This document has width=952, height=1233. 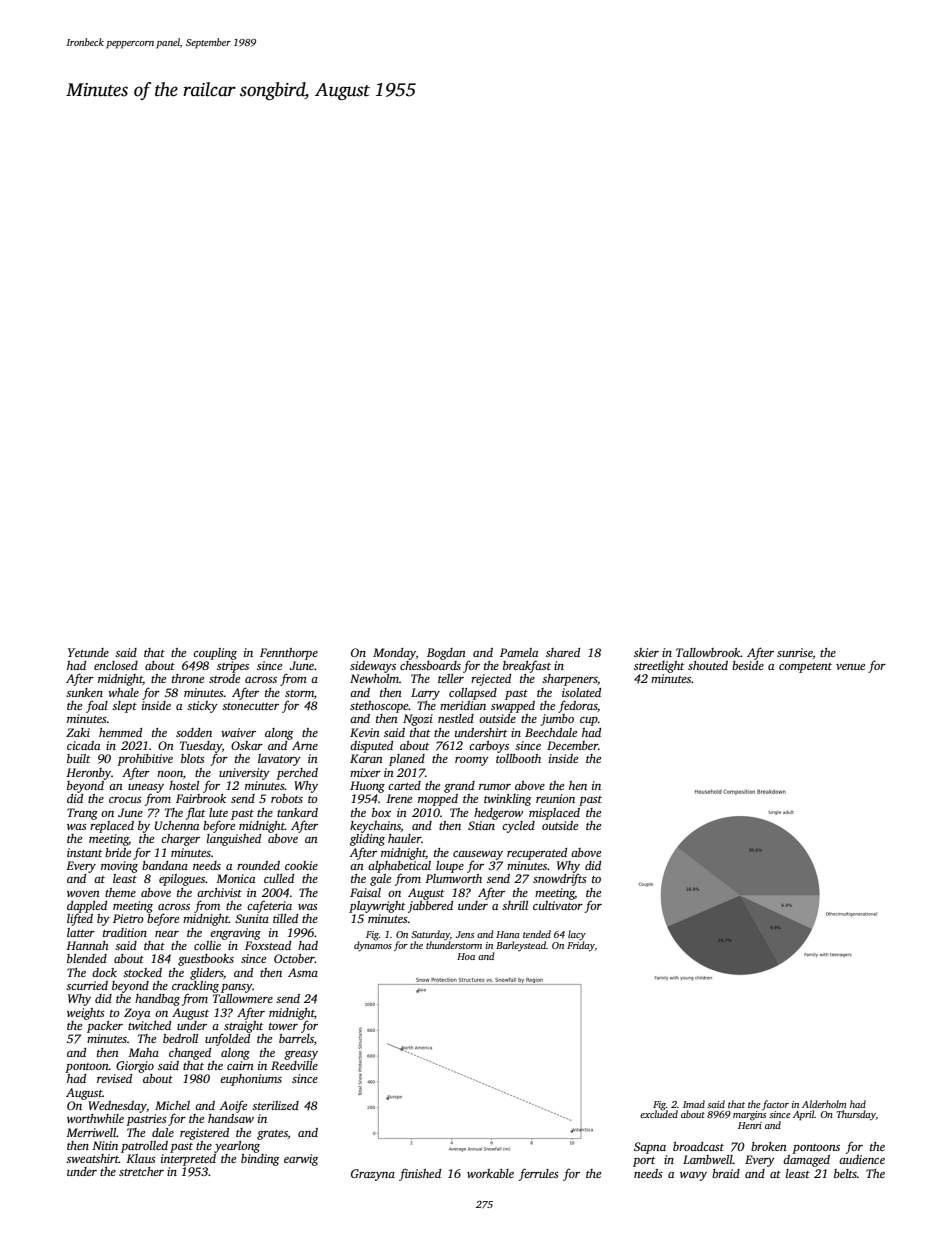 What do you see at coordinates (466, 956) in the document?
I see `Hoa` at bounding box center [466, 956].
